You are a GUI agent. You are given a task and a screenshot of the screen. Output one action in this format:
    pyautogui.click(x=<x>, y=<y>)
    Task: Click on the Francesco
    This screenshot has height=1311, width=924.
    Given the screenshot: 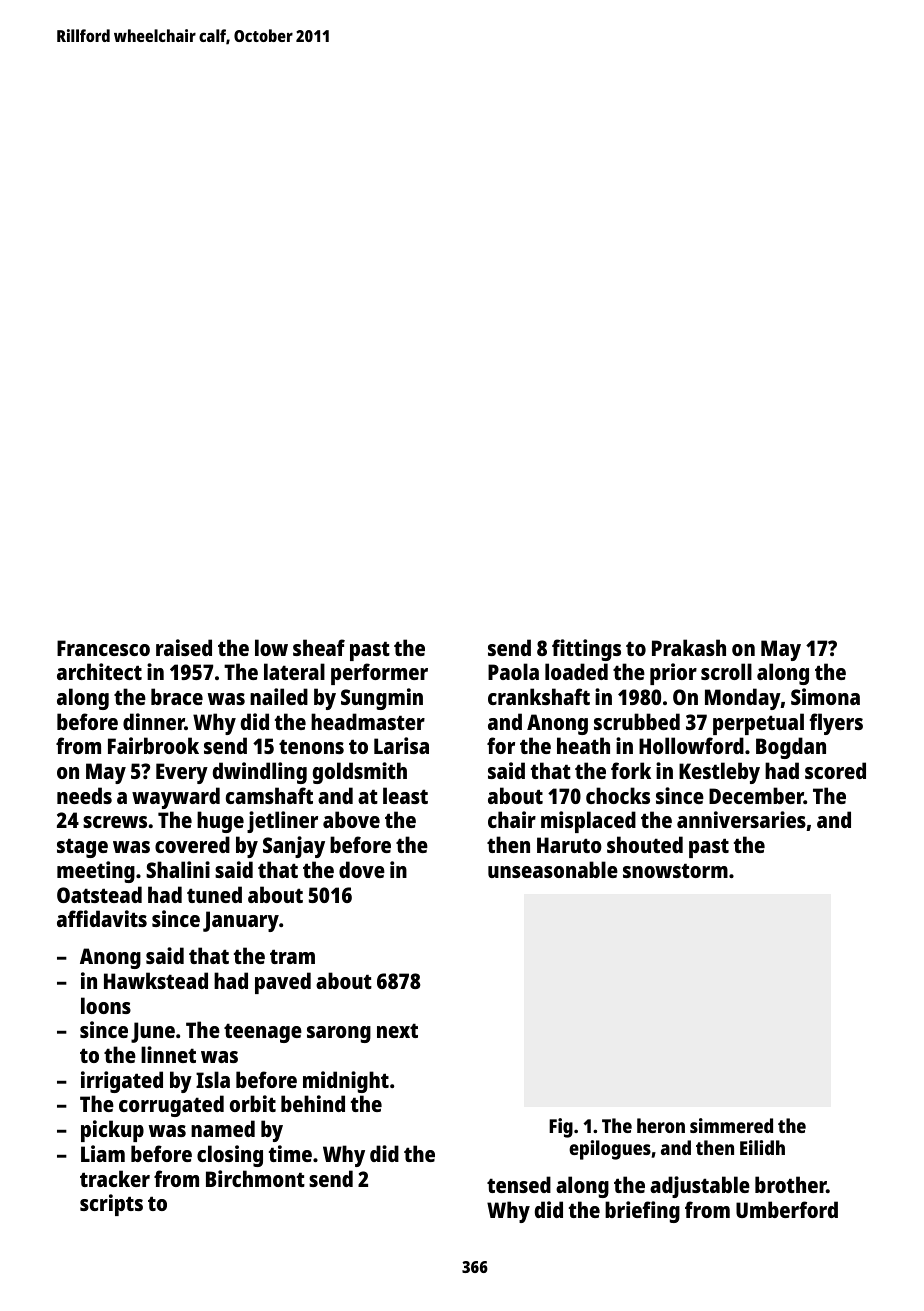 What is the action you would take?
    pyautogui.click(x=103, y=648)
